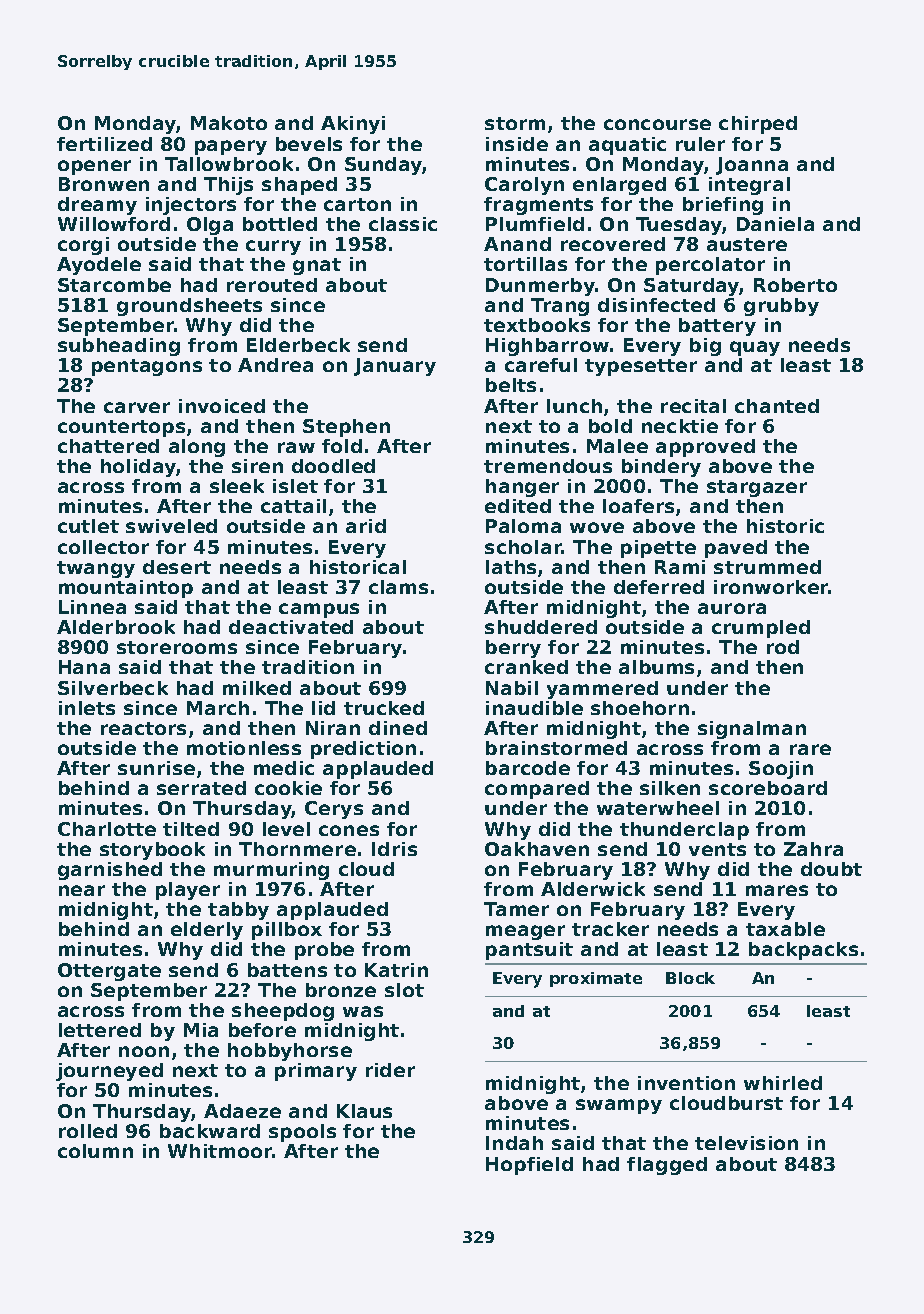 The width and height of the screenshot is (924, 1314). What do you see at coordinates (177, 647) in the screenshot?
I see `storerooms` at bounding box center [177, 647].
